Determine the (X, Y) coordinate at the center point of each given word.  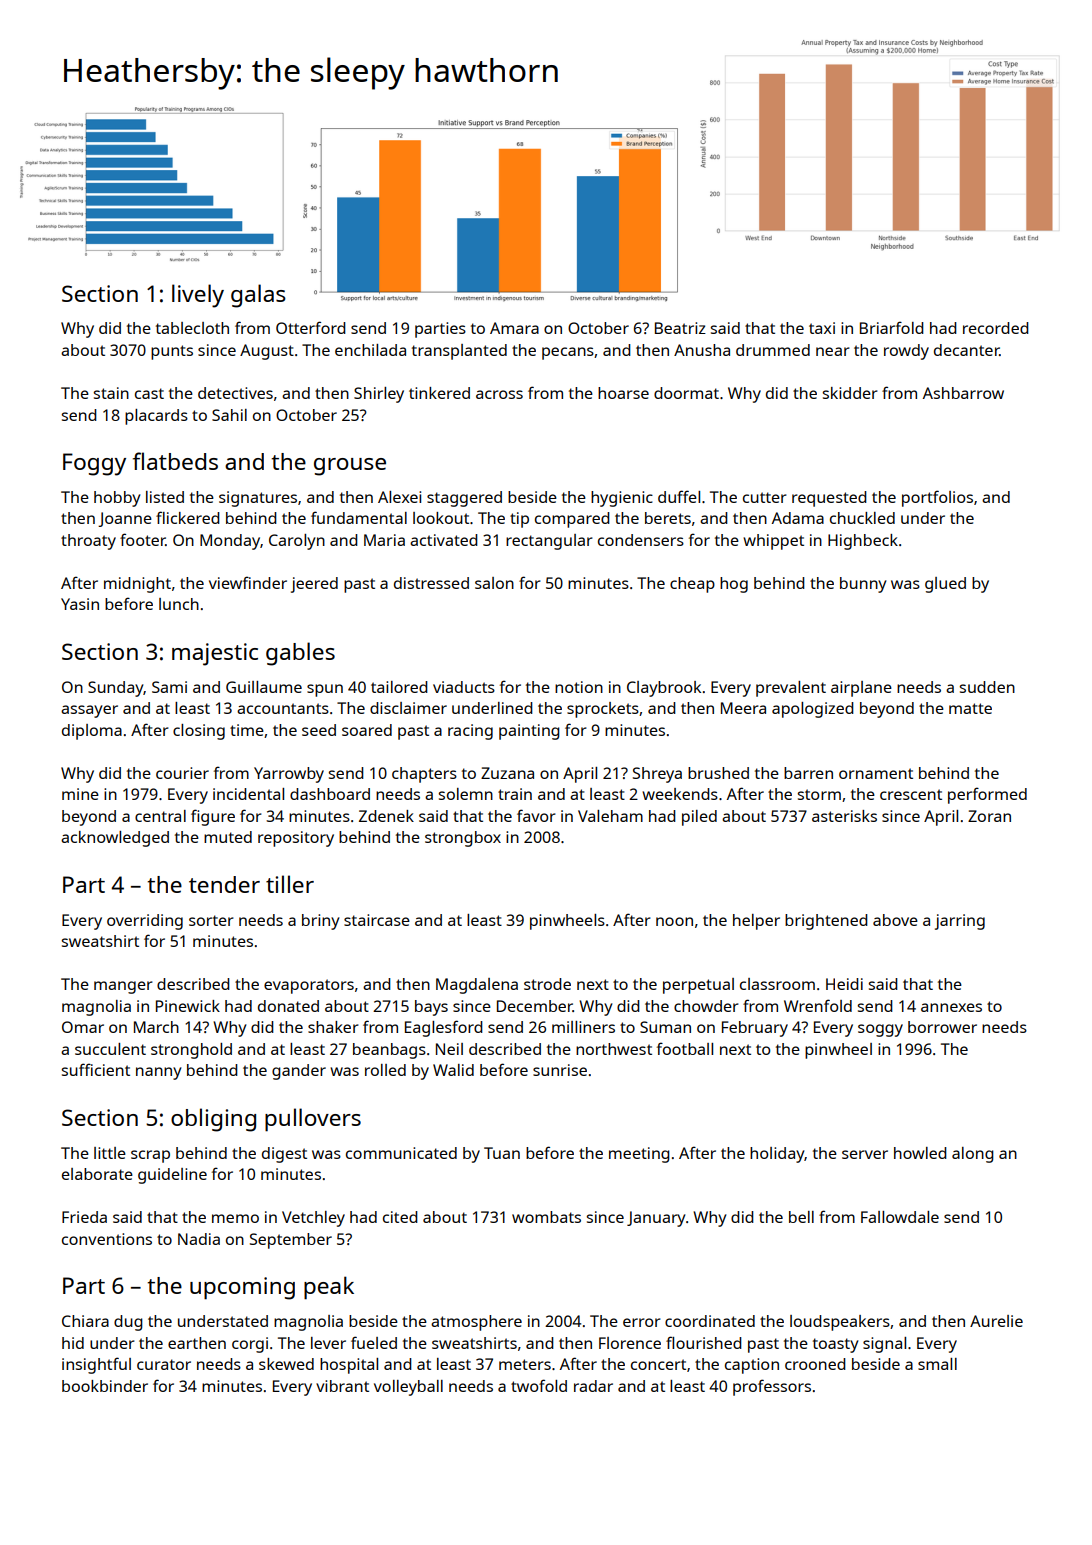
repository (296, 839)
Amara (514, 328)
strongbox (463, 839)
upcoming (242, 1288)
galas (258, 296)
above (895, 920)
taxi (822, 328)
